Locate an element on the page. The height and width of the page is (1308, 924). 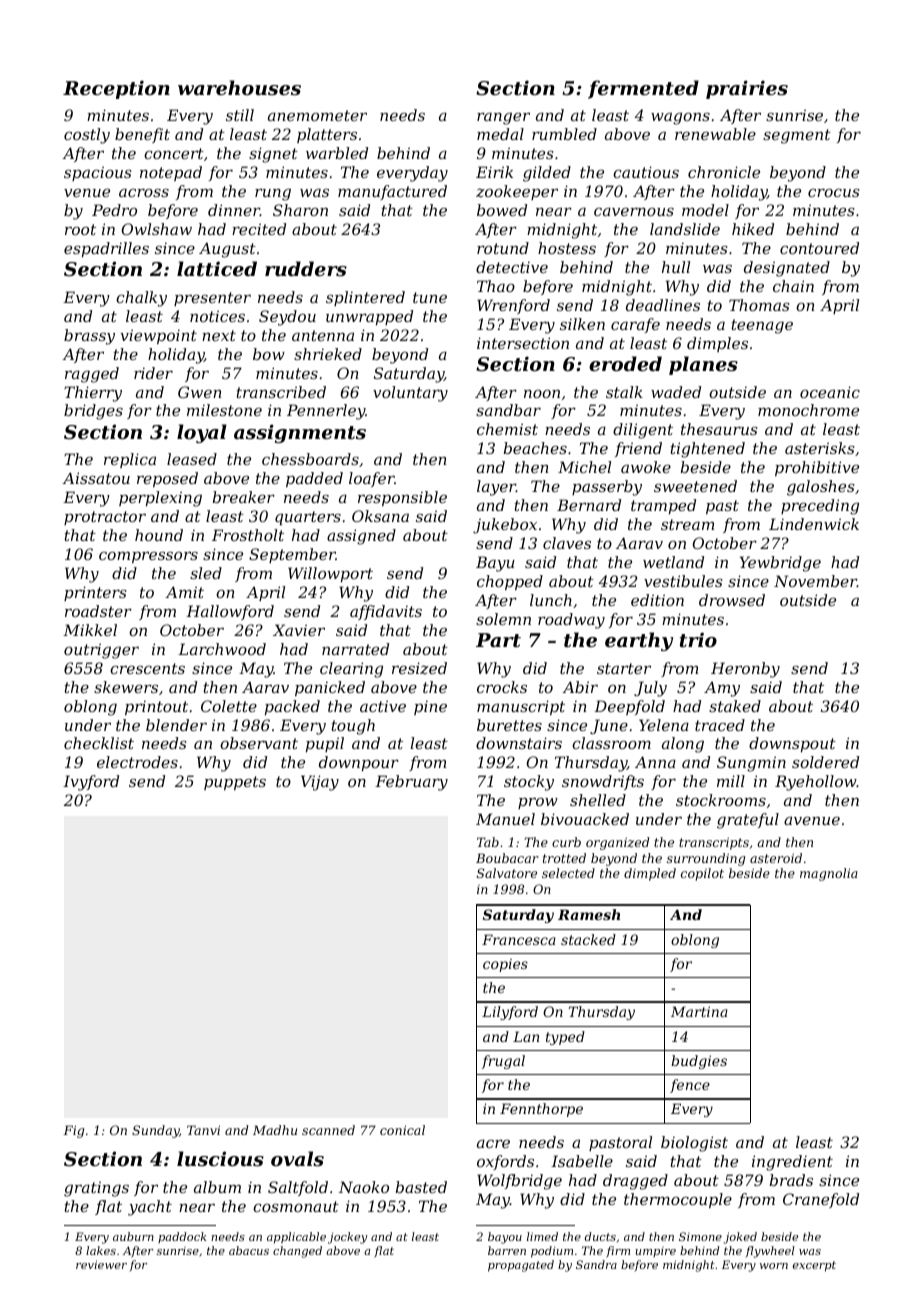
printout is located at coordinates (156, 708).
